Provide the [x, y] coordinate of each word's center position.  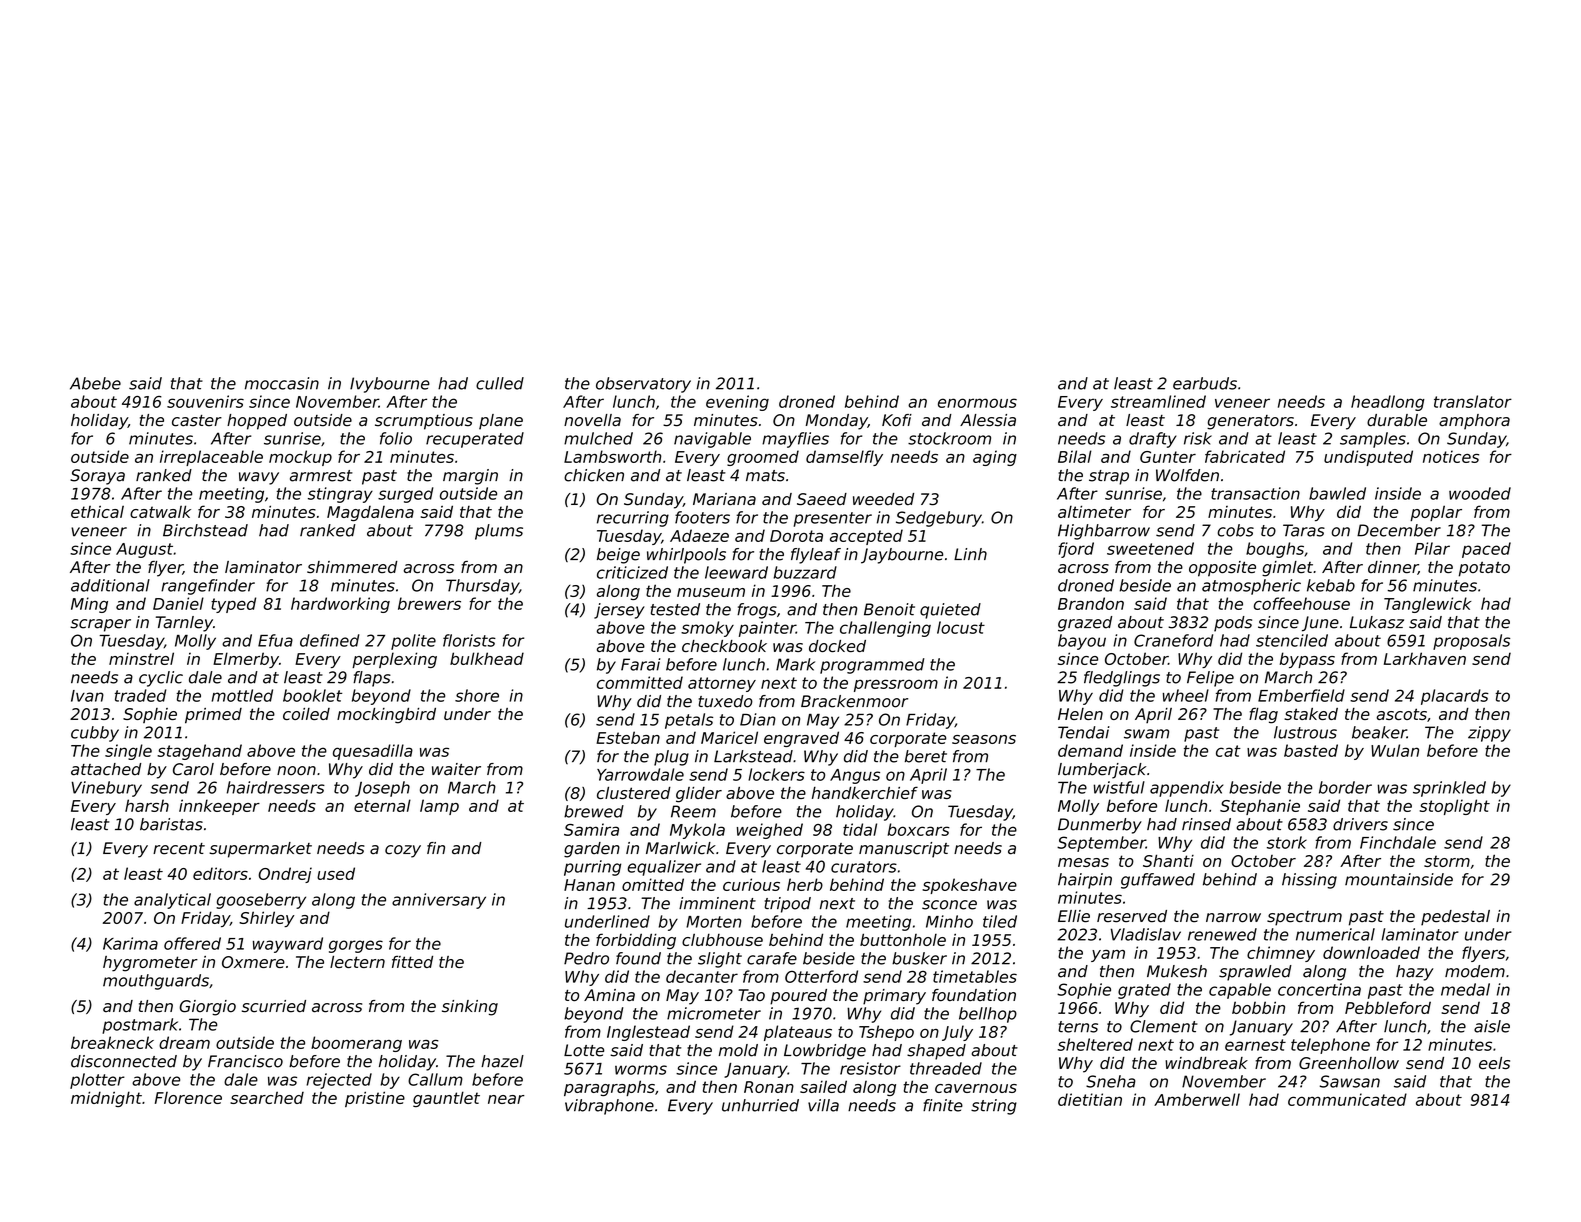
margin [470, 477]
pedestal [1455, 918]
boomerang [356, 1044]
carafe [772, 958]
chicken [594, 475]
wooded [1480, 493]
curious [751, 884]
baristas [171, 824]
